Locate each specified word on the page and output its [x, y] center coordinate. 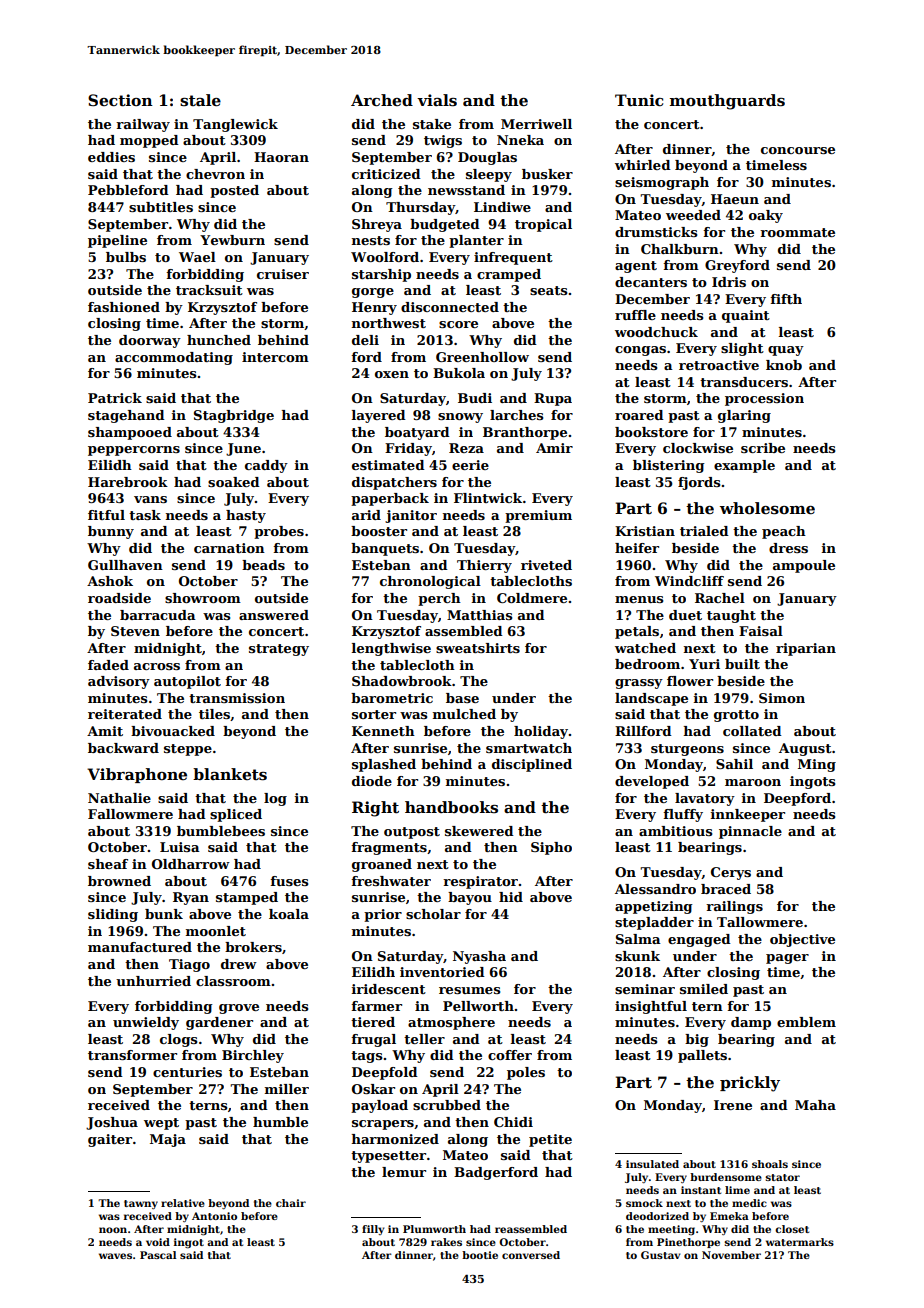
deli [365, 340]
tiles [214, 714]
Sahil [734, 764]
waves [115, 1256]
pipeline [117, 241]
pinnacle [750, 832]
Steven [135, 631]
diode [372, 781]
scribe [763, 448]
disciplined [532, 765]
